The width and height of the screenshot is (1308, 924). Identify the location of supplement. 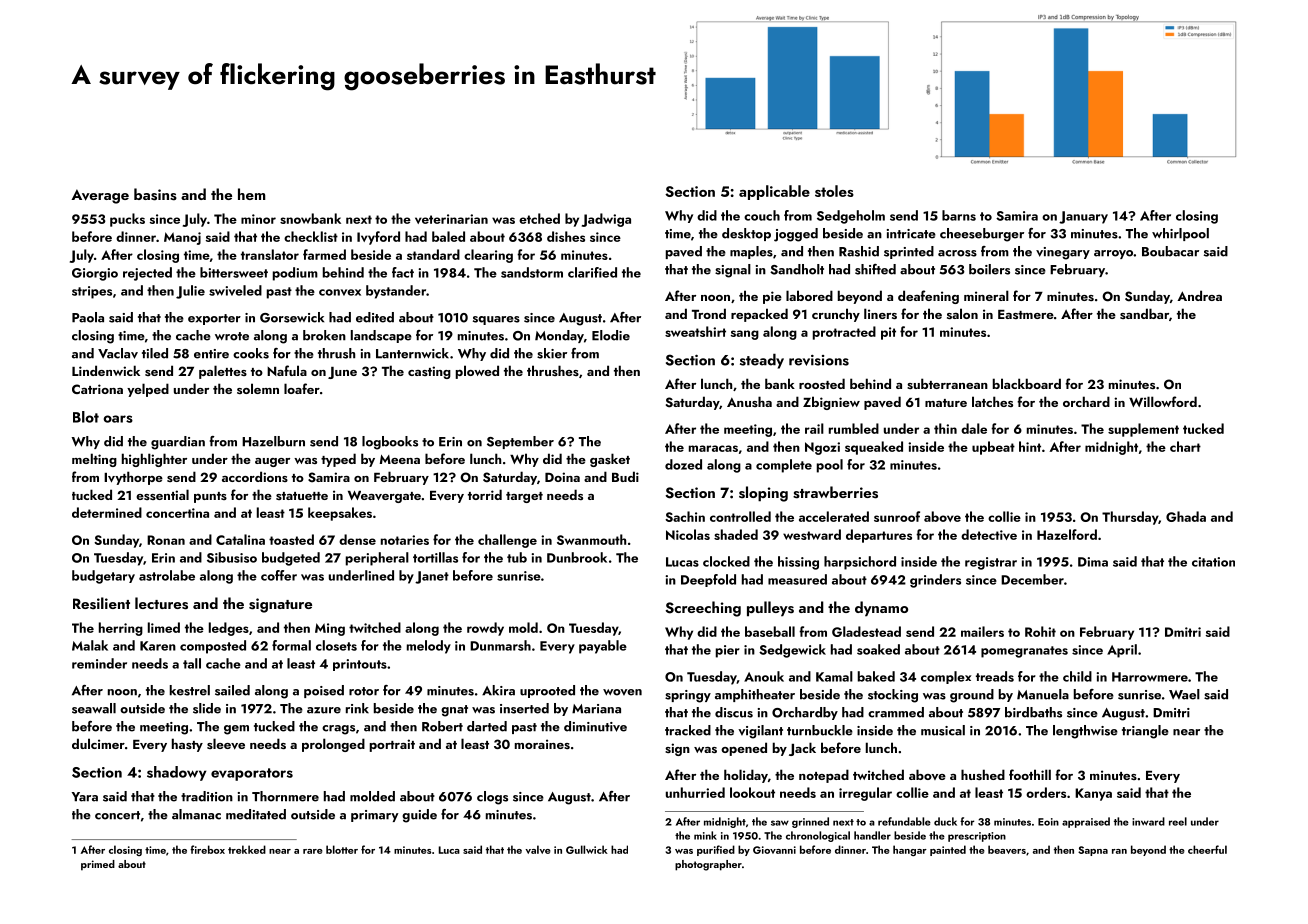
(1143, 430).
